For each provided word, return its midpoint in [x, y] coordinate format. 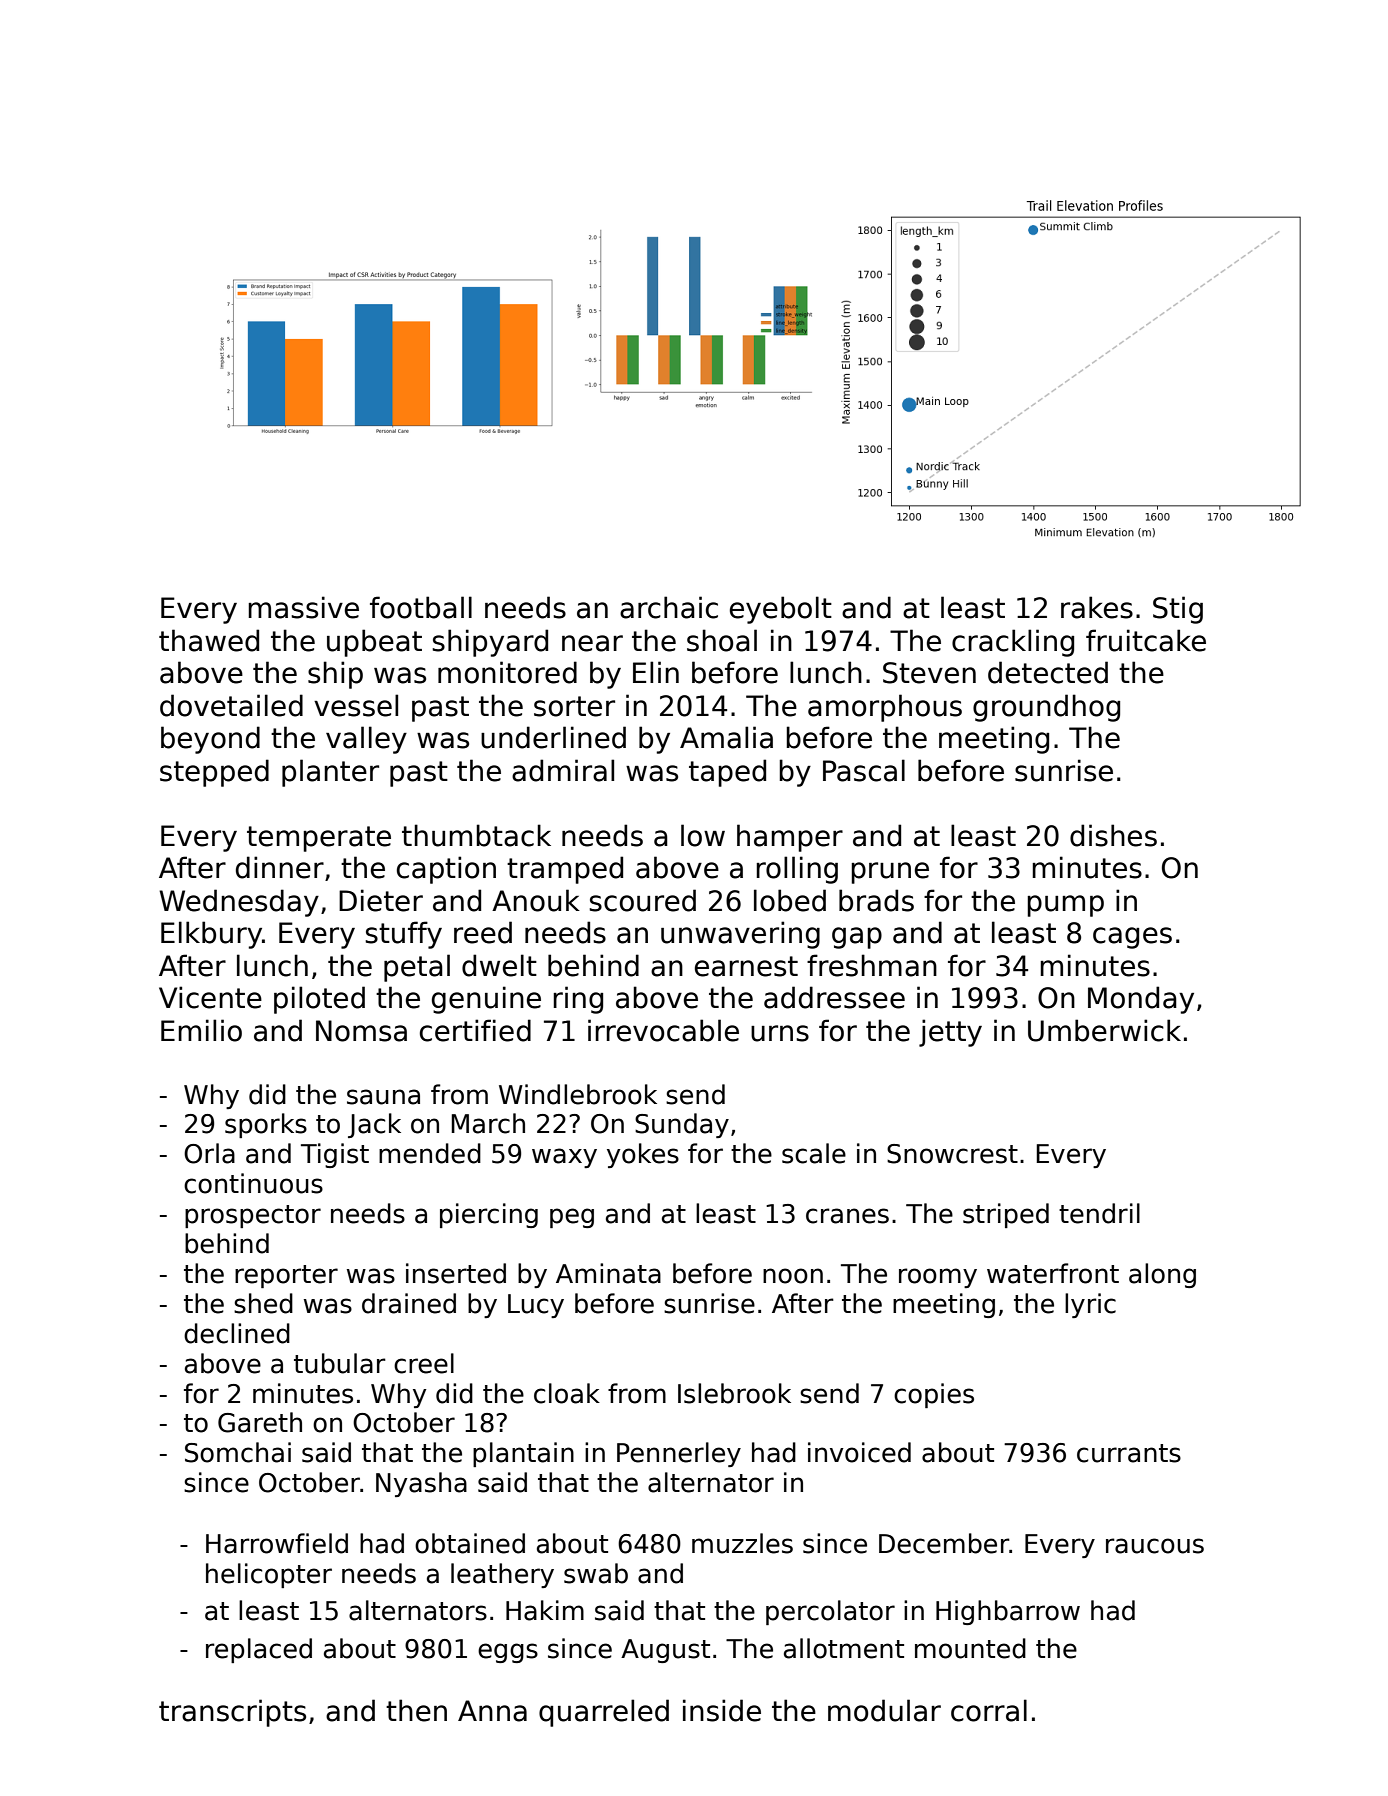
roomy [938, 1278]
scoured [642, 900]
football [421, 607]
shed [263, 1303]
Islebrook [734, 1393]
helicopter [269, 1575]
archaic [669, 607]
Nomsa [361, 1031]
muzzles [742, 1543]
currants [1129, 1453]
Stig [1178, 610]
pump [1065, 906]
